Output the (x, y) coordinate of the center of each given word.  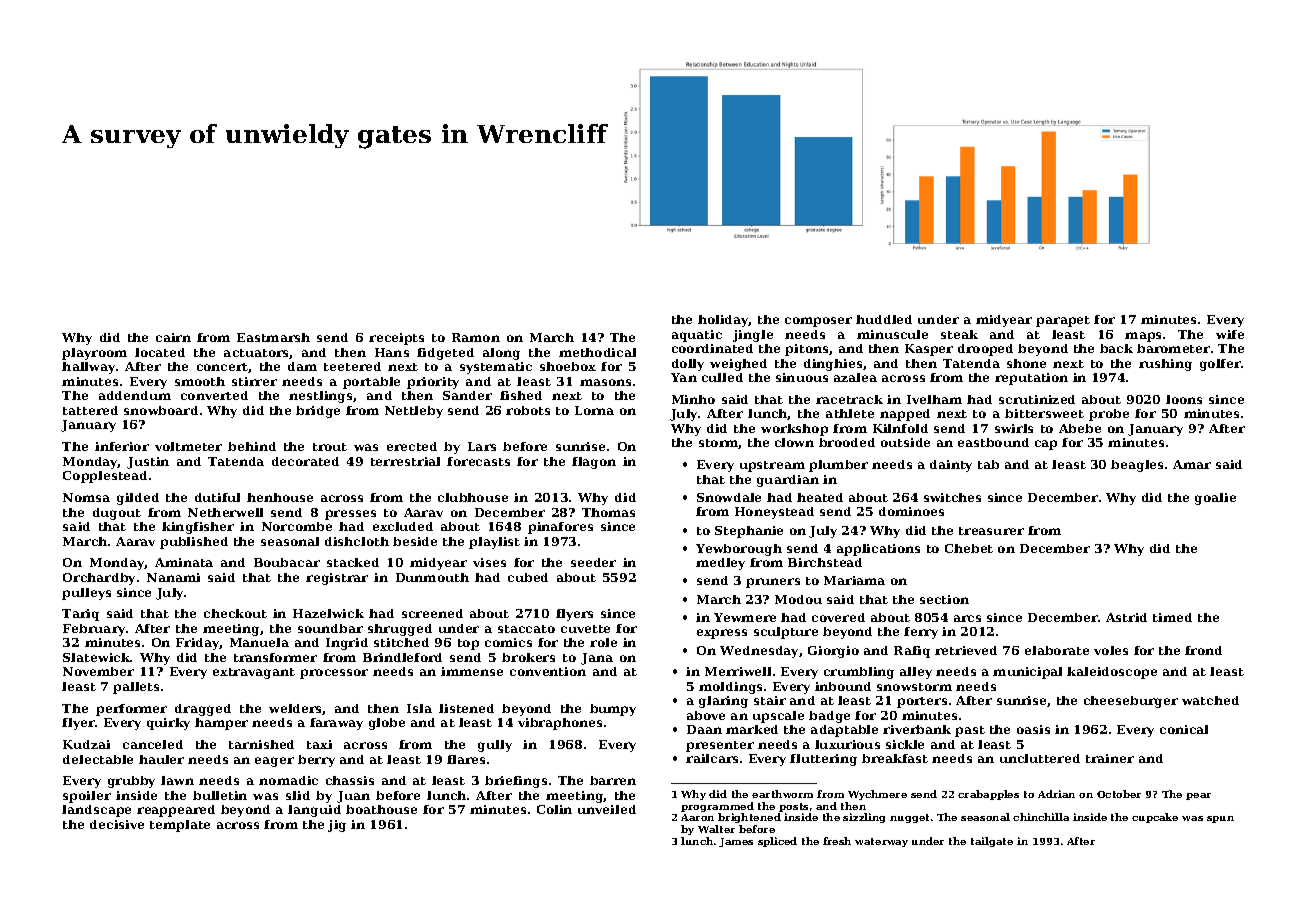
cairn (173, 337)
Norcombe (297, 526)
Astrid (1126, 617)
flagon (594, 463)
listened (466, 708)
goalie (1215, 499)
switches (952, 497)
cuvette (585, 629)
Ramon (476, 337)
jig (337, 826)
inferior (122, 446)
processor (334, 674)
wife (1230, 334)
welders (296, 709)
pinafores (560, 528)
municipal (1027, 673)
